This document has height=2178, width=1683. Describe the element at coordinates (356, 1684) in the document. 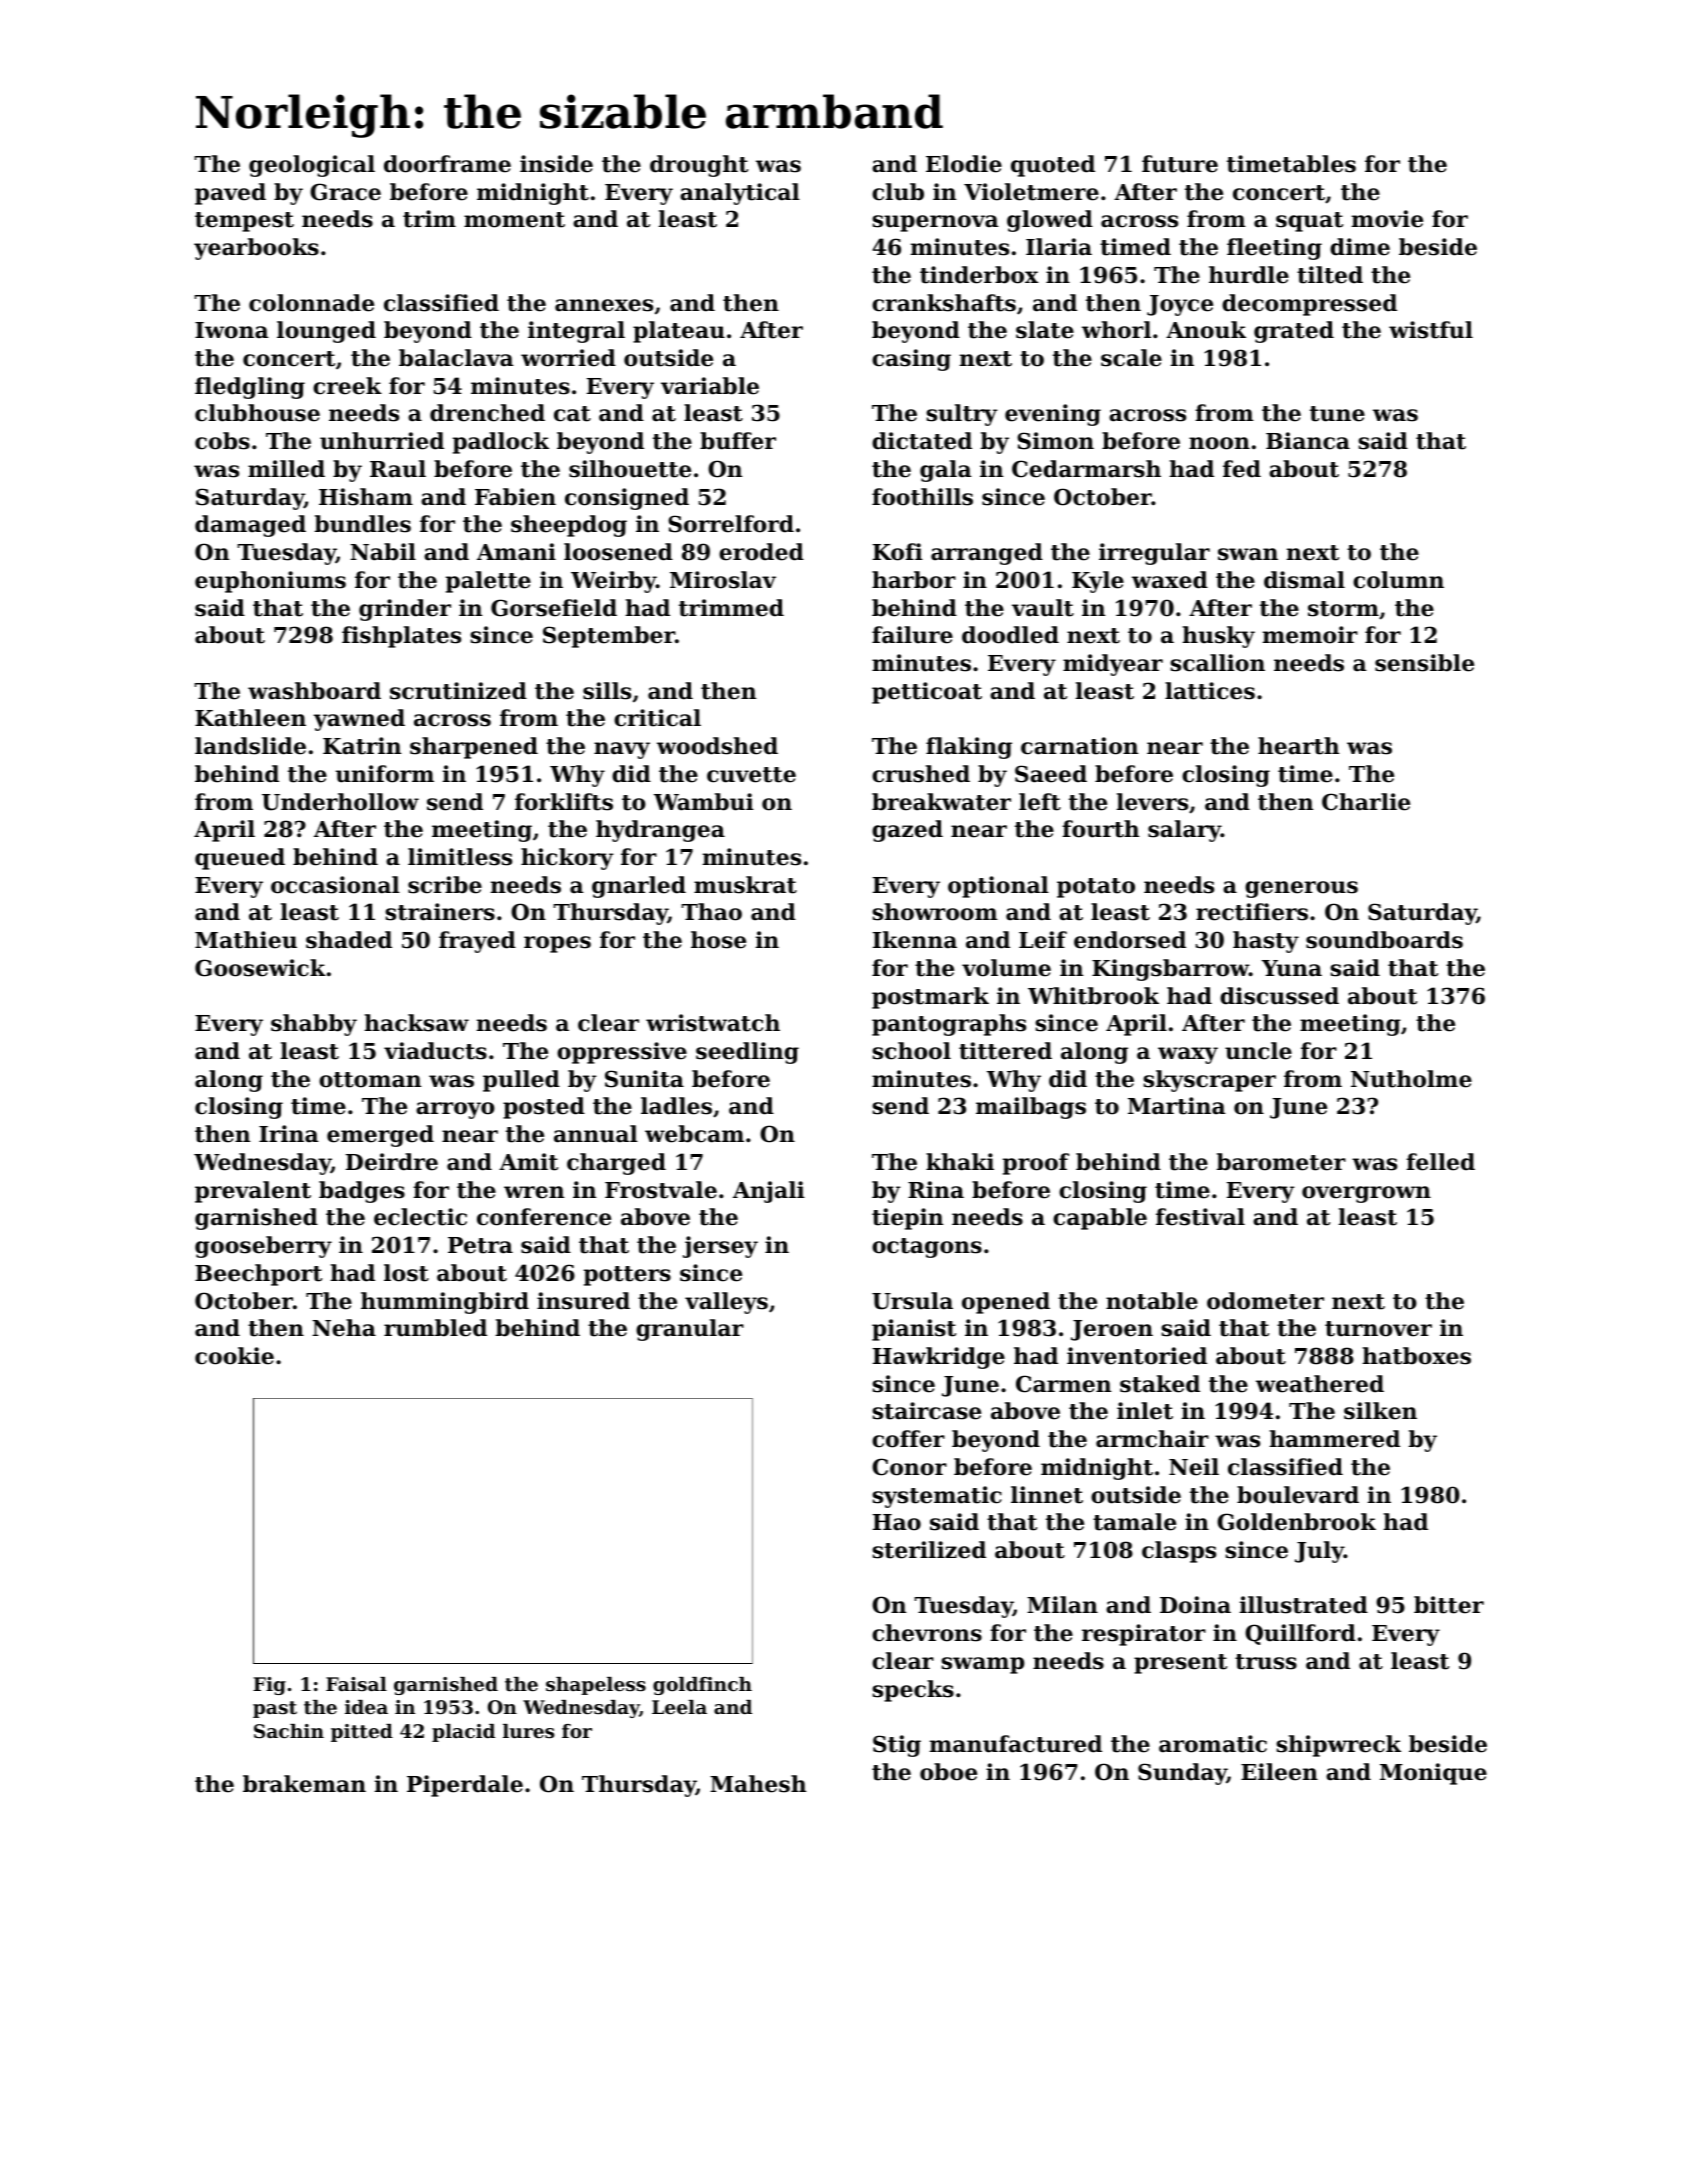

I see `Faisal` at that location.
